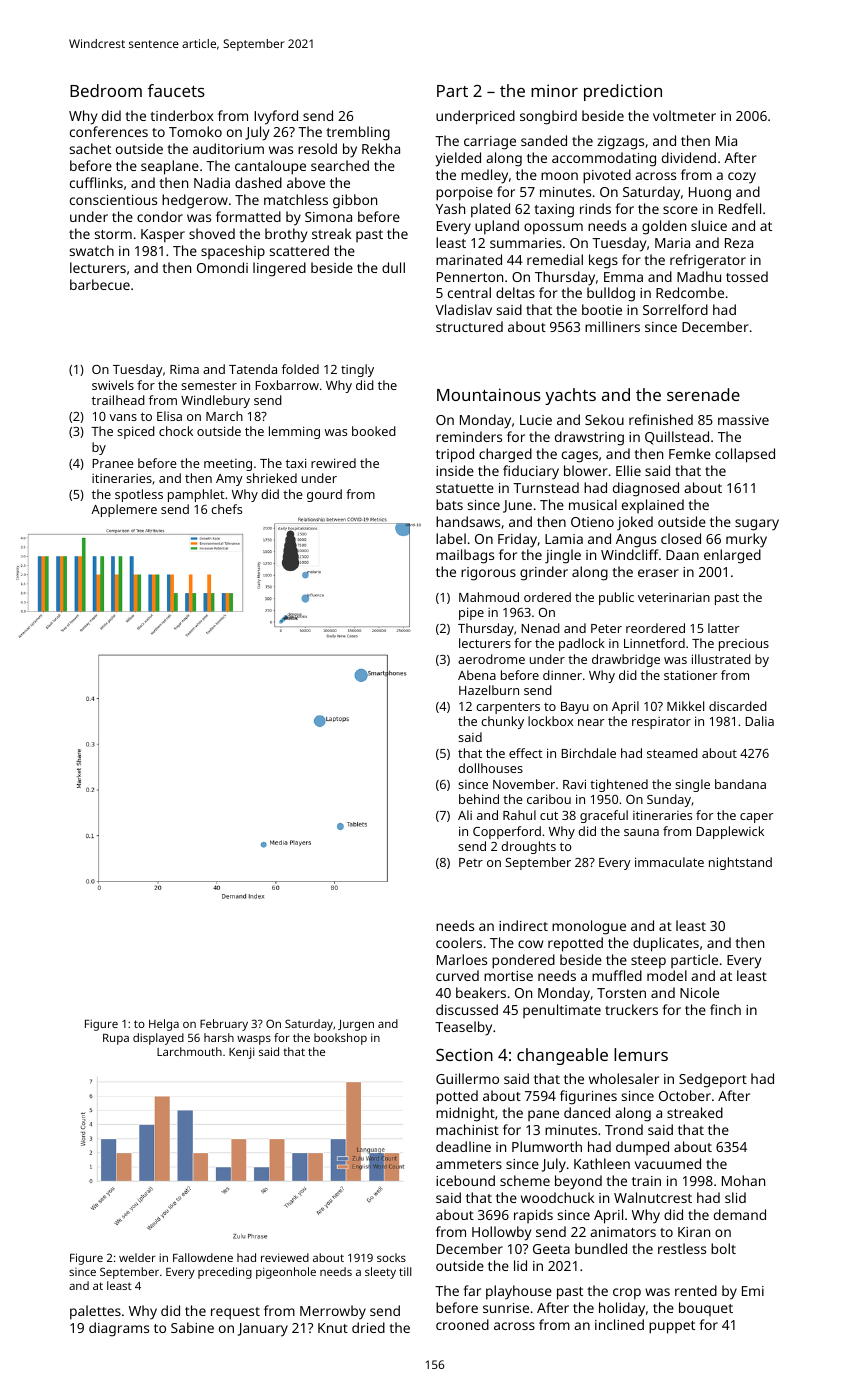  I want to click on yachts, so click(570, 396).
